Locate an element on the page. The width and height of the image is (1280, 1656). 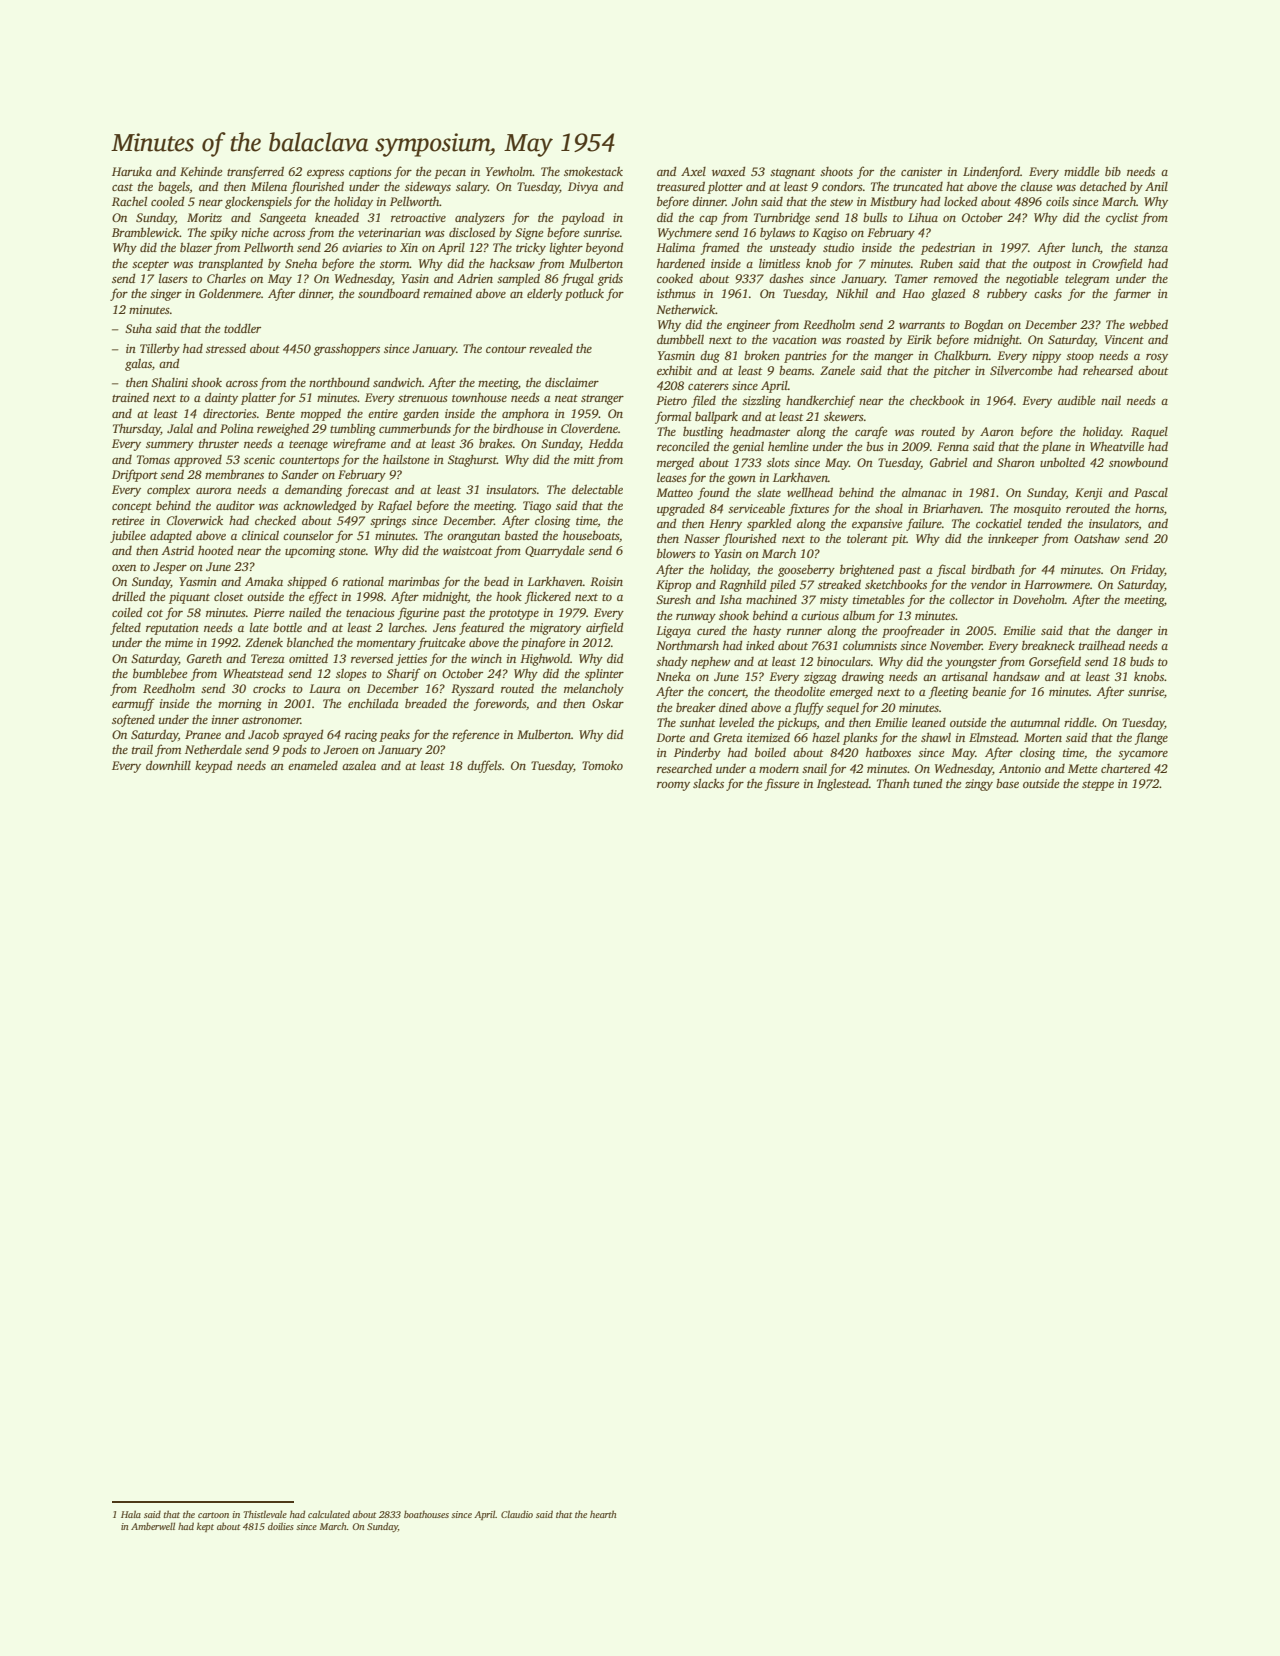
transferred is located at coordinates (255, 172).
